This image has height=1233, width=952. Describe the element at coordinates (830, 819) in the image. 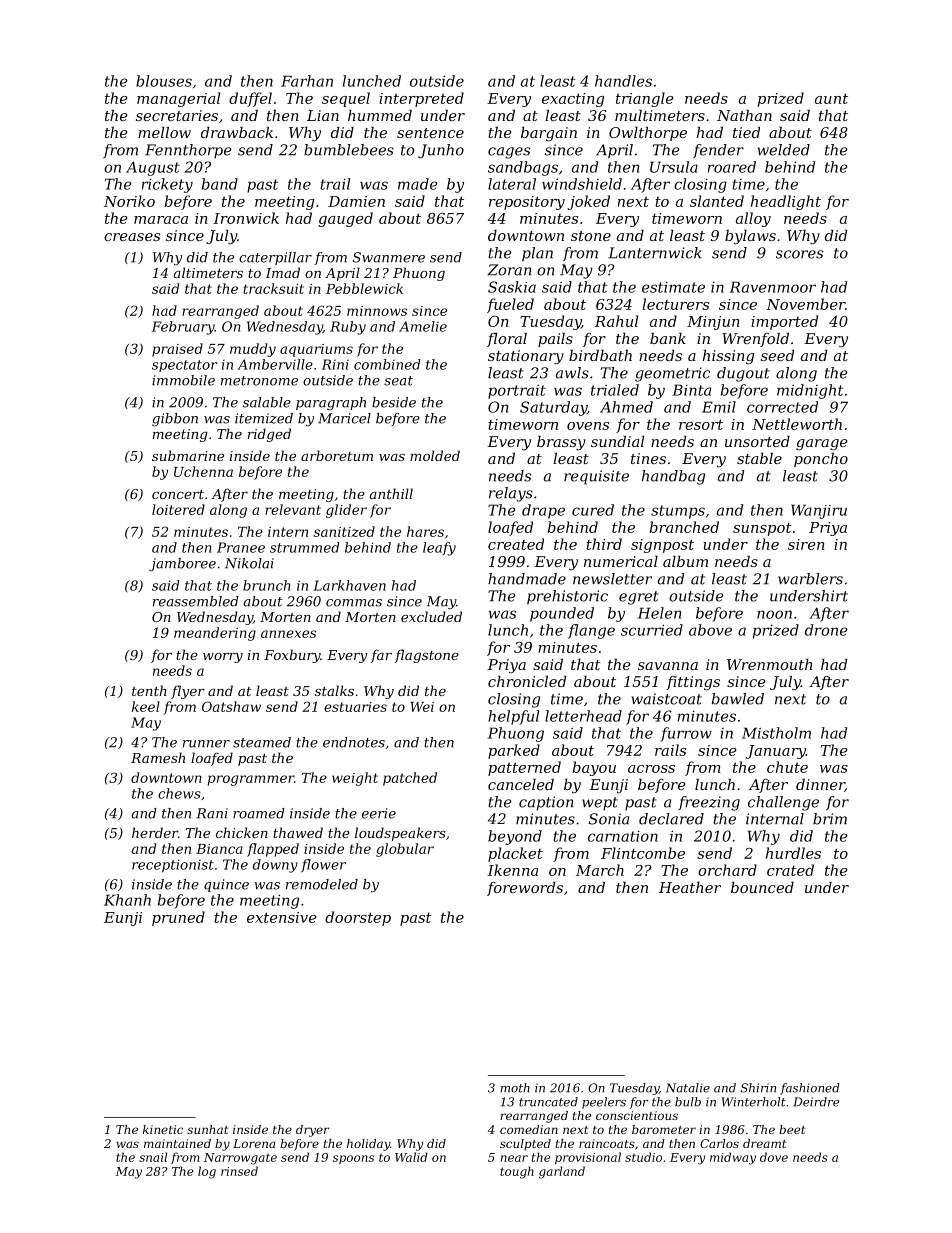

I see `brim` at that location.
